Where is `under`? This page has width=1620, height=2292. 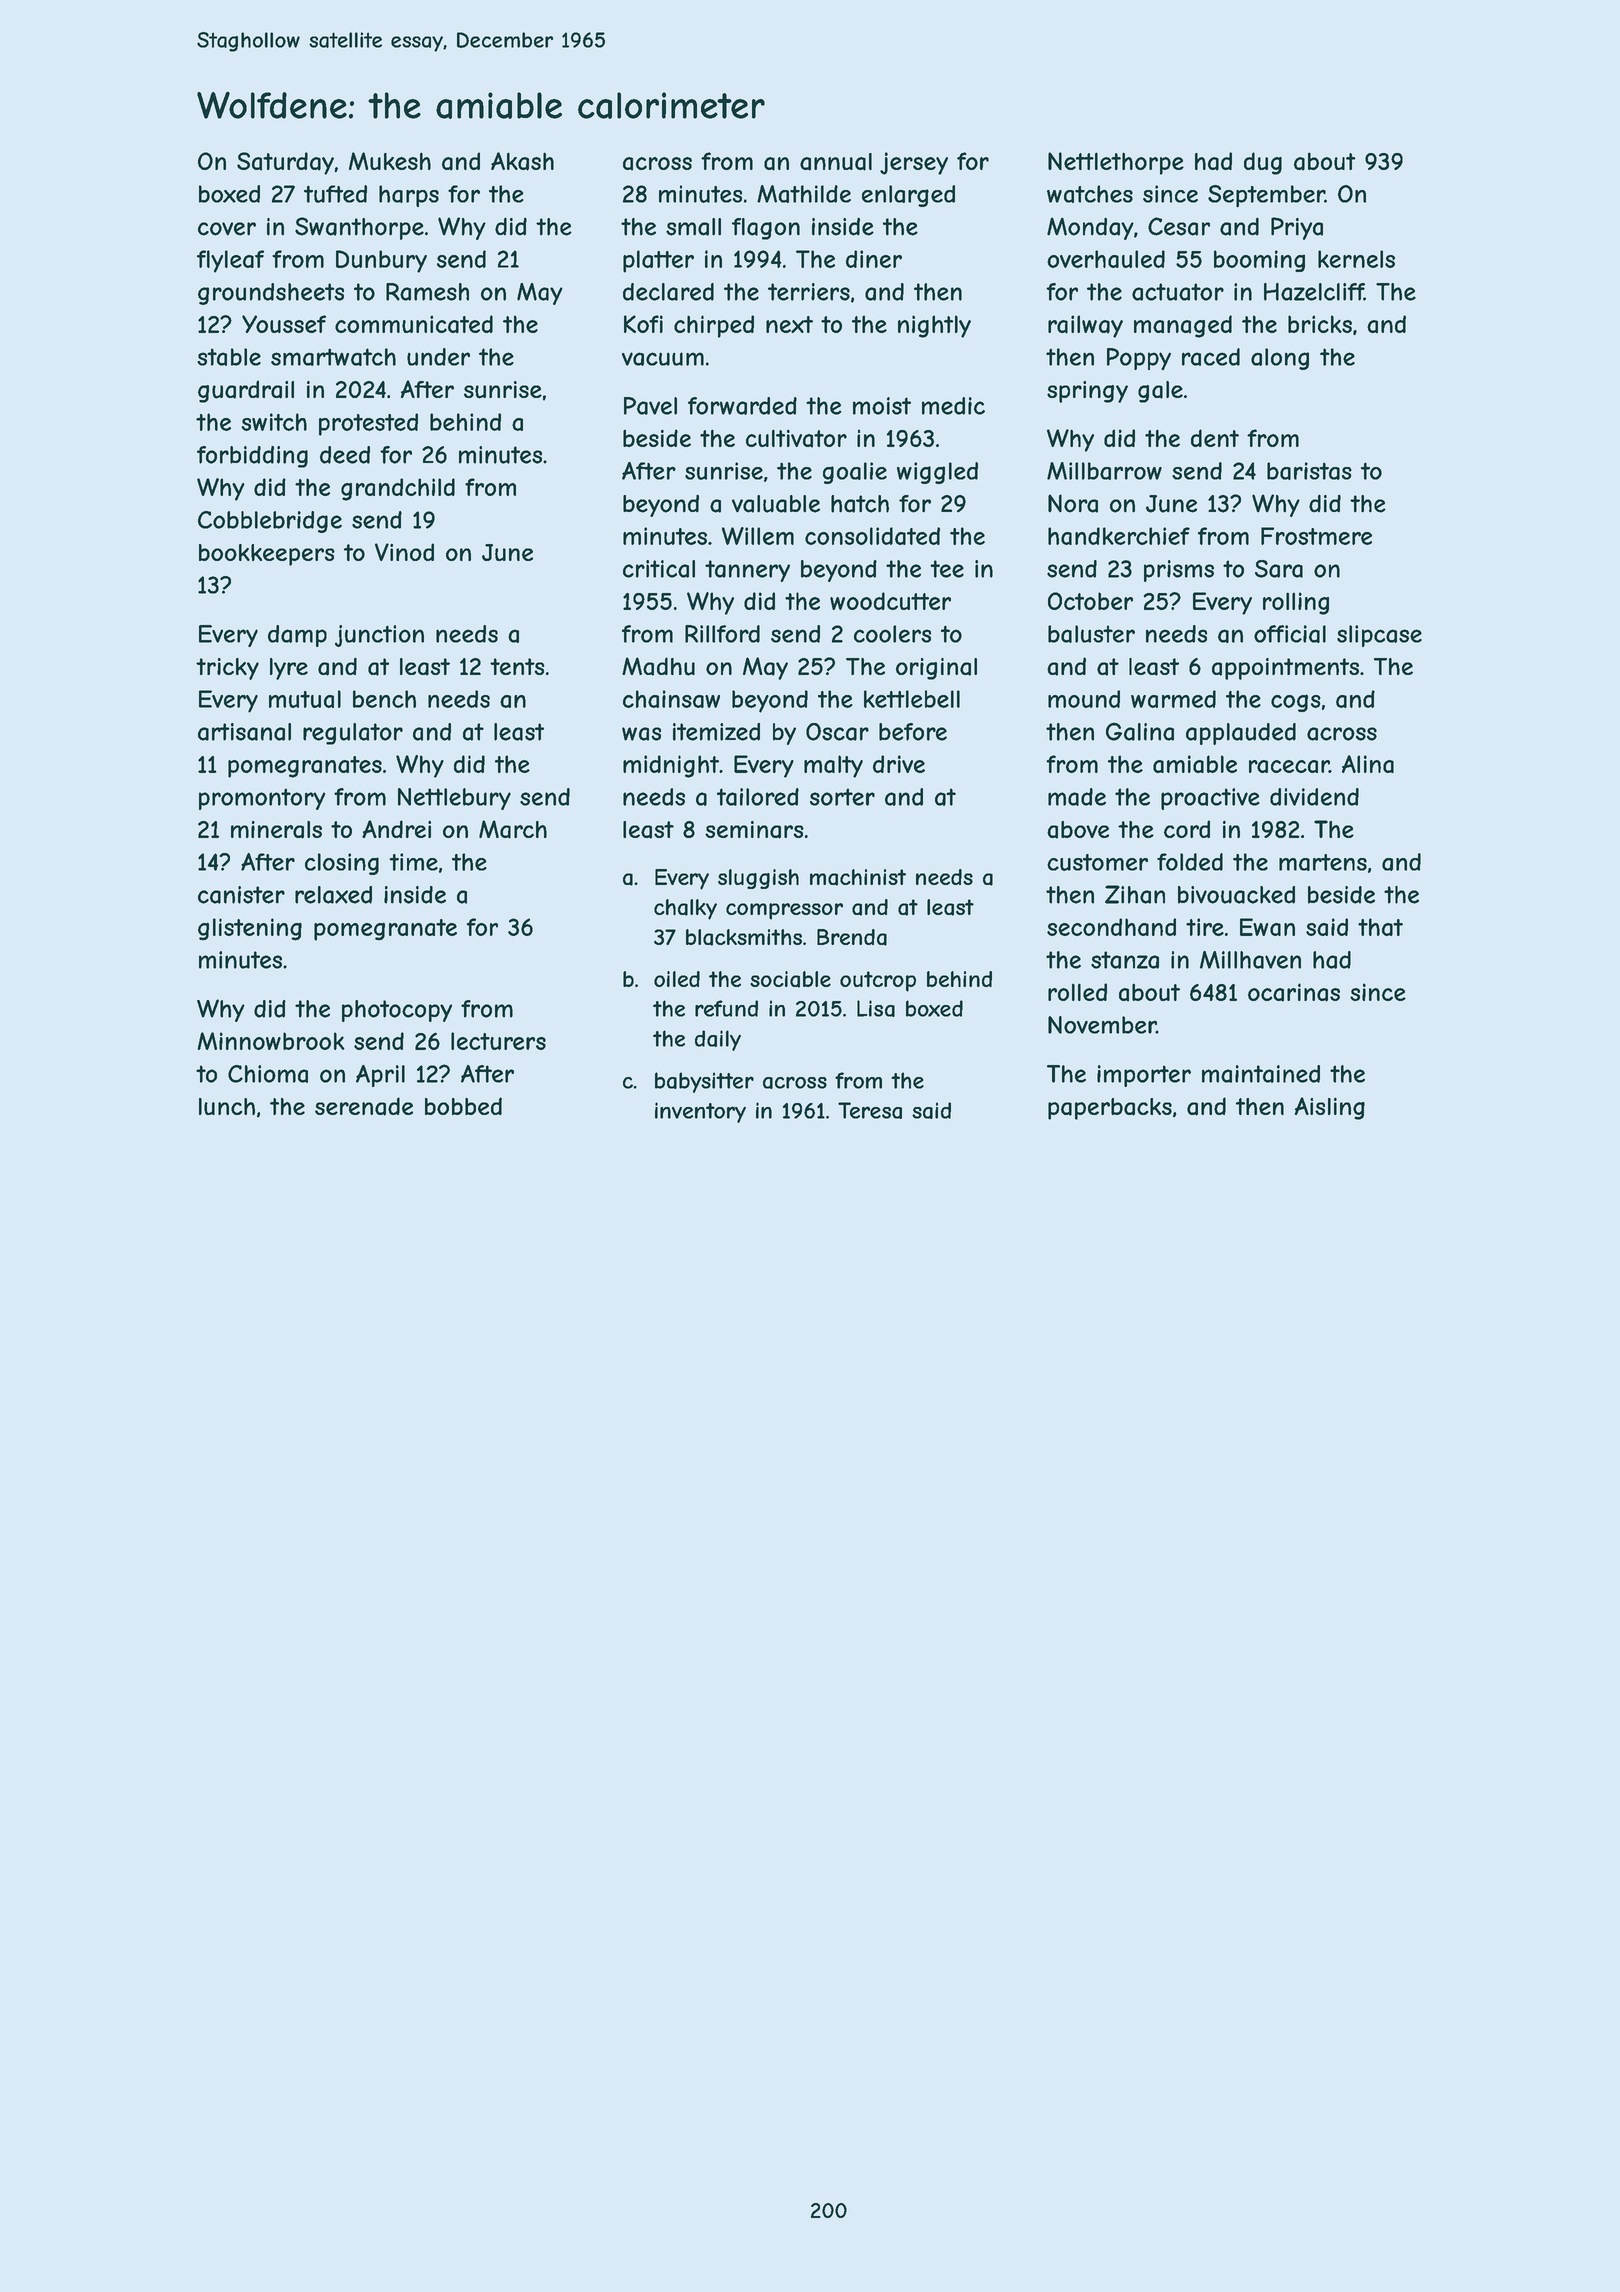
under is located at coordinates (438, 357).
